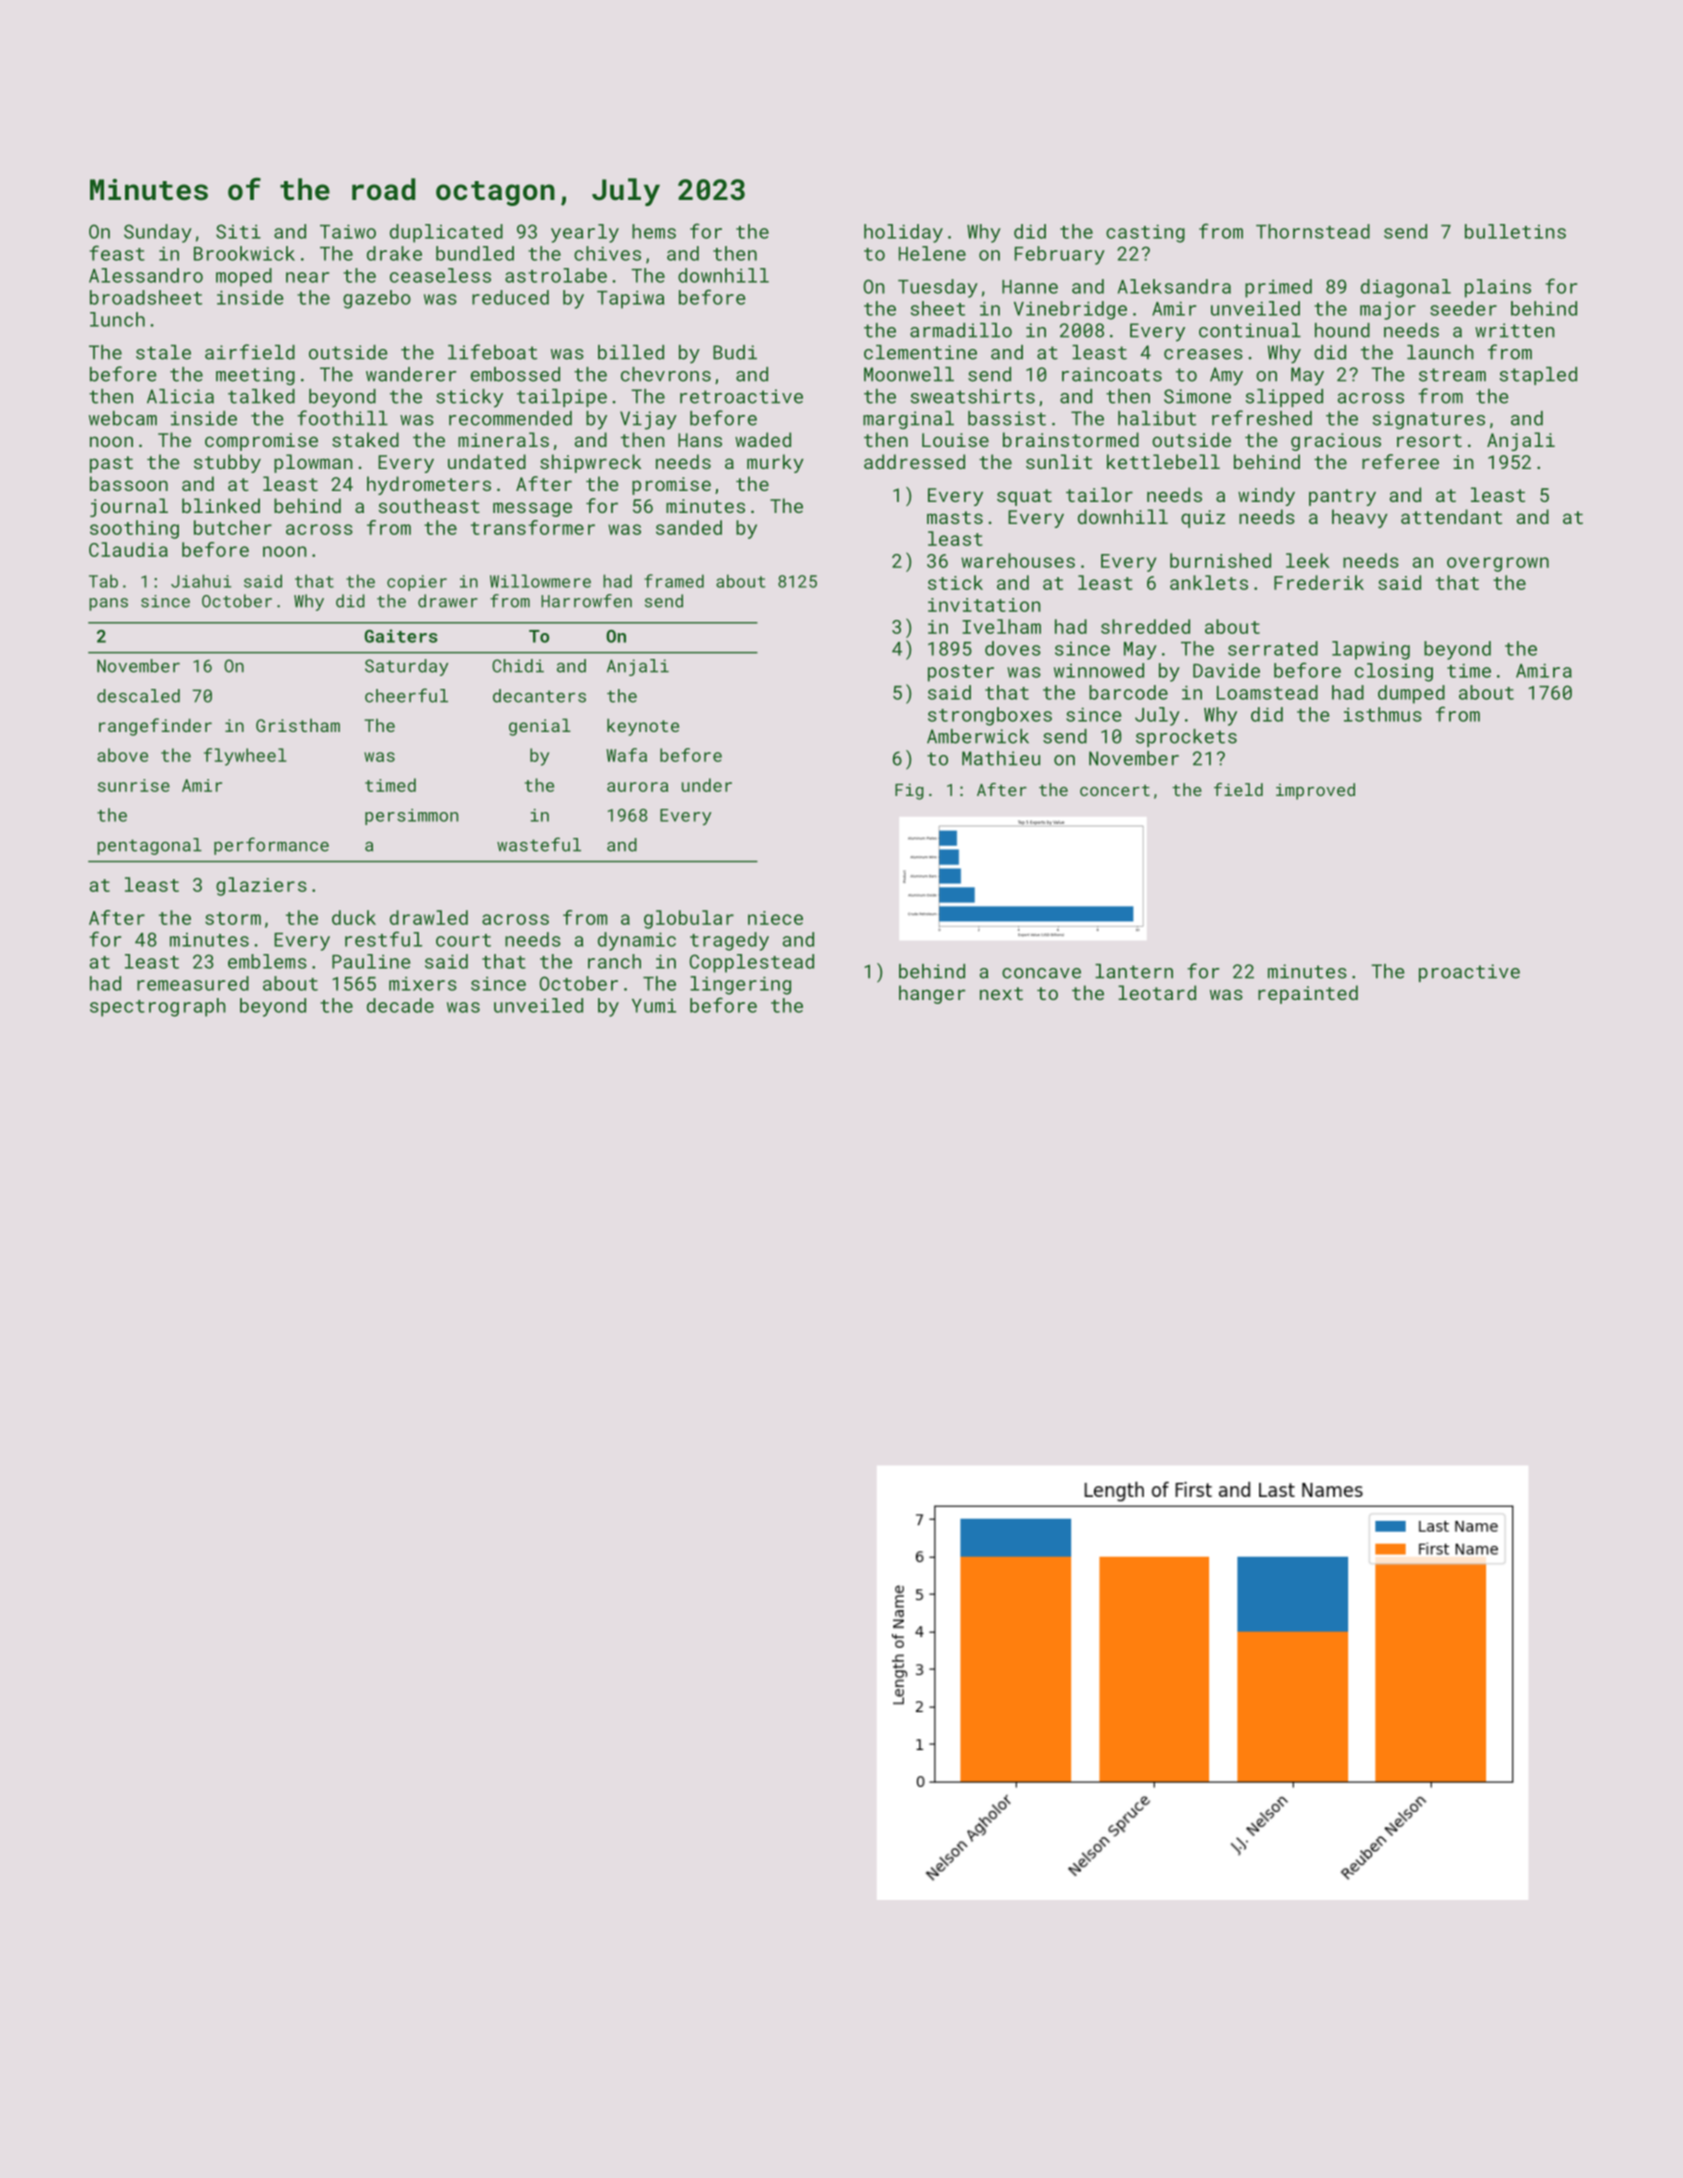  Describe the element at coordinates (1515, 231) in the page. I see `bulletins` at that location.
